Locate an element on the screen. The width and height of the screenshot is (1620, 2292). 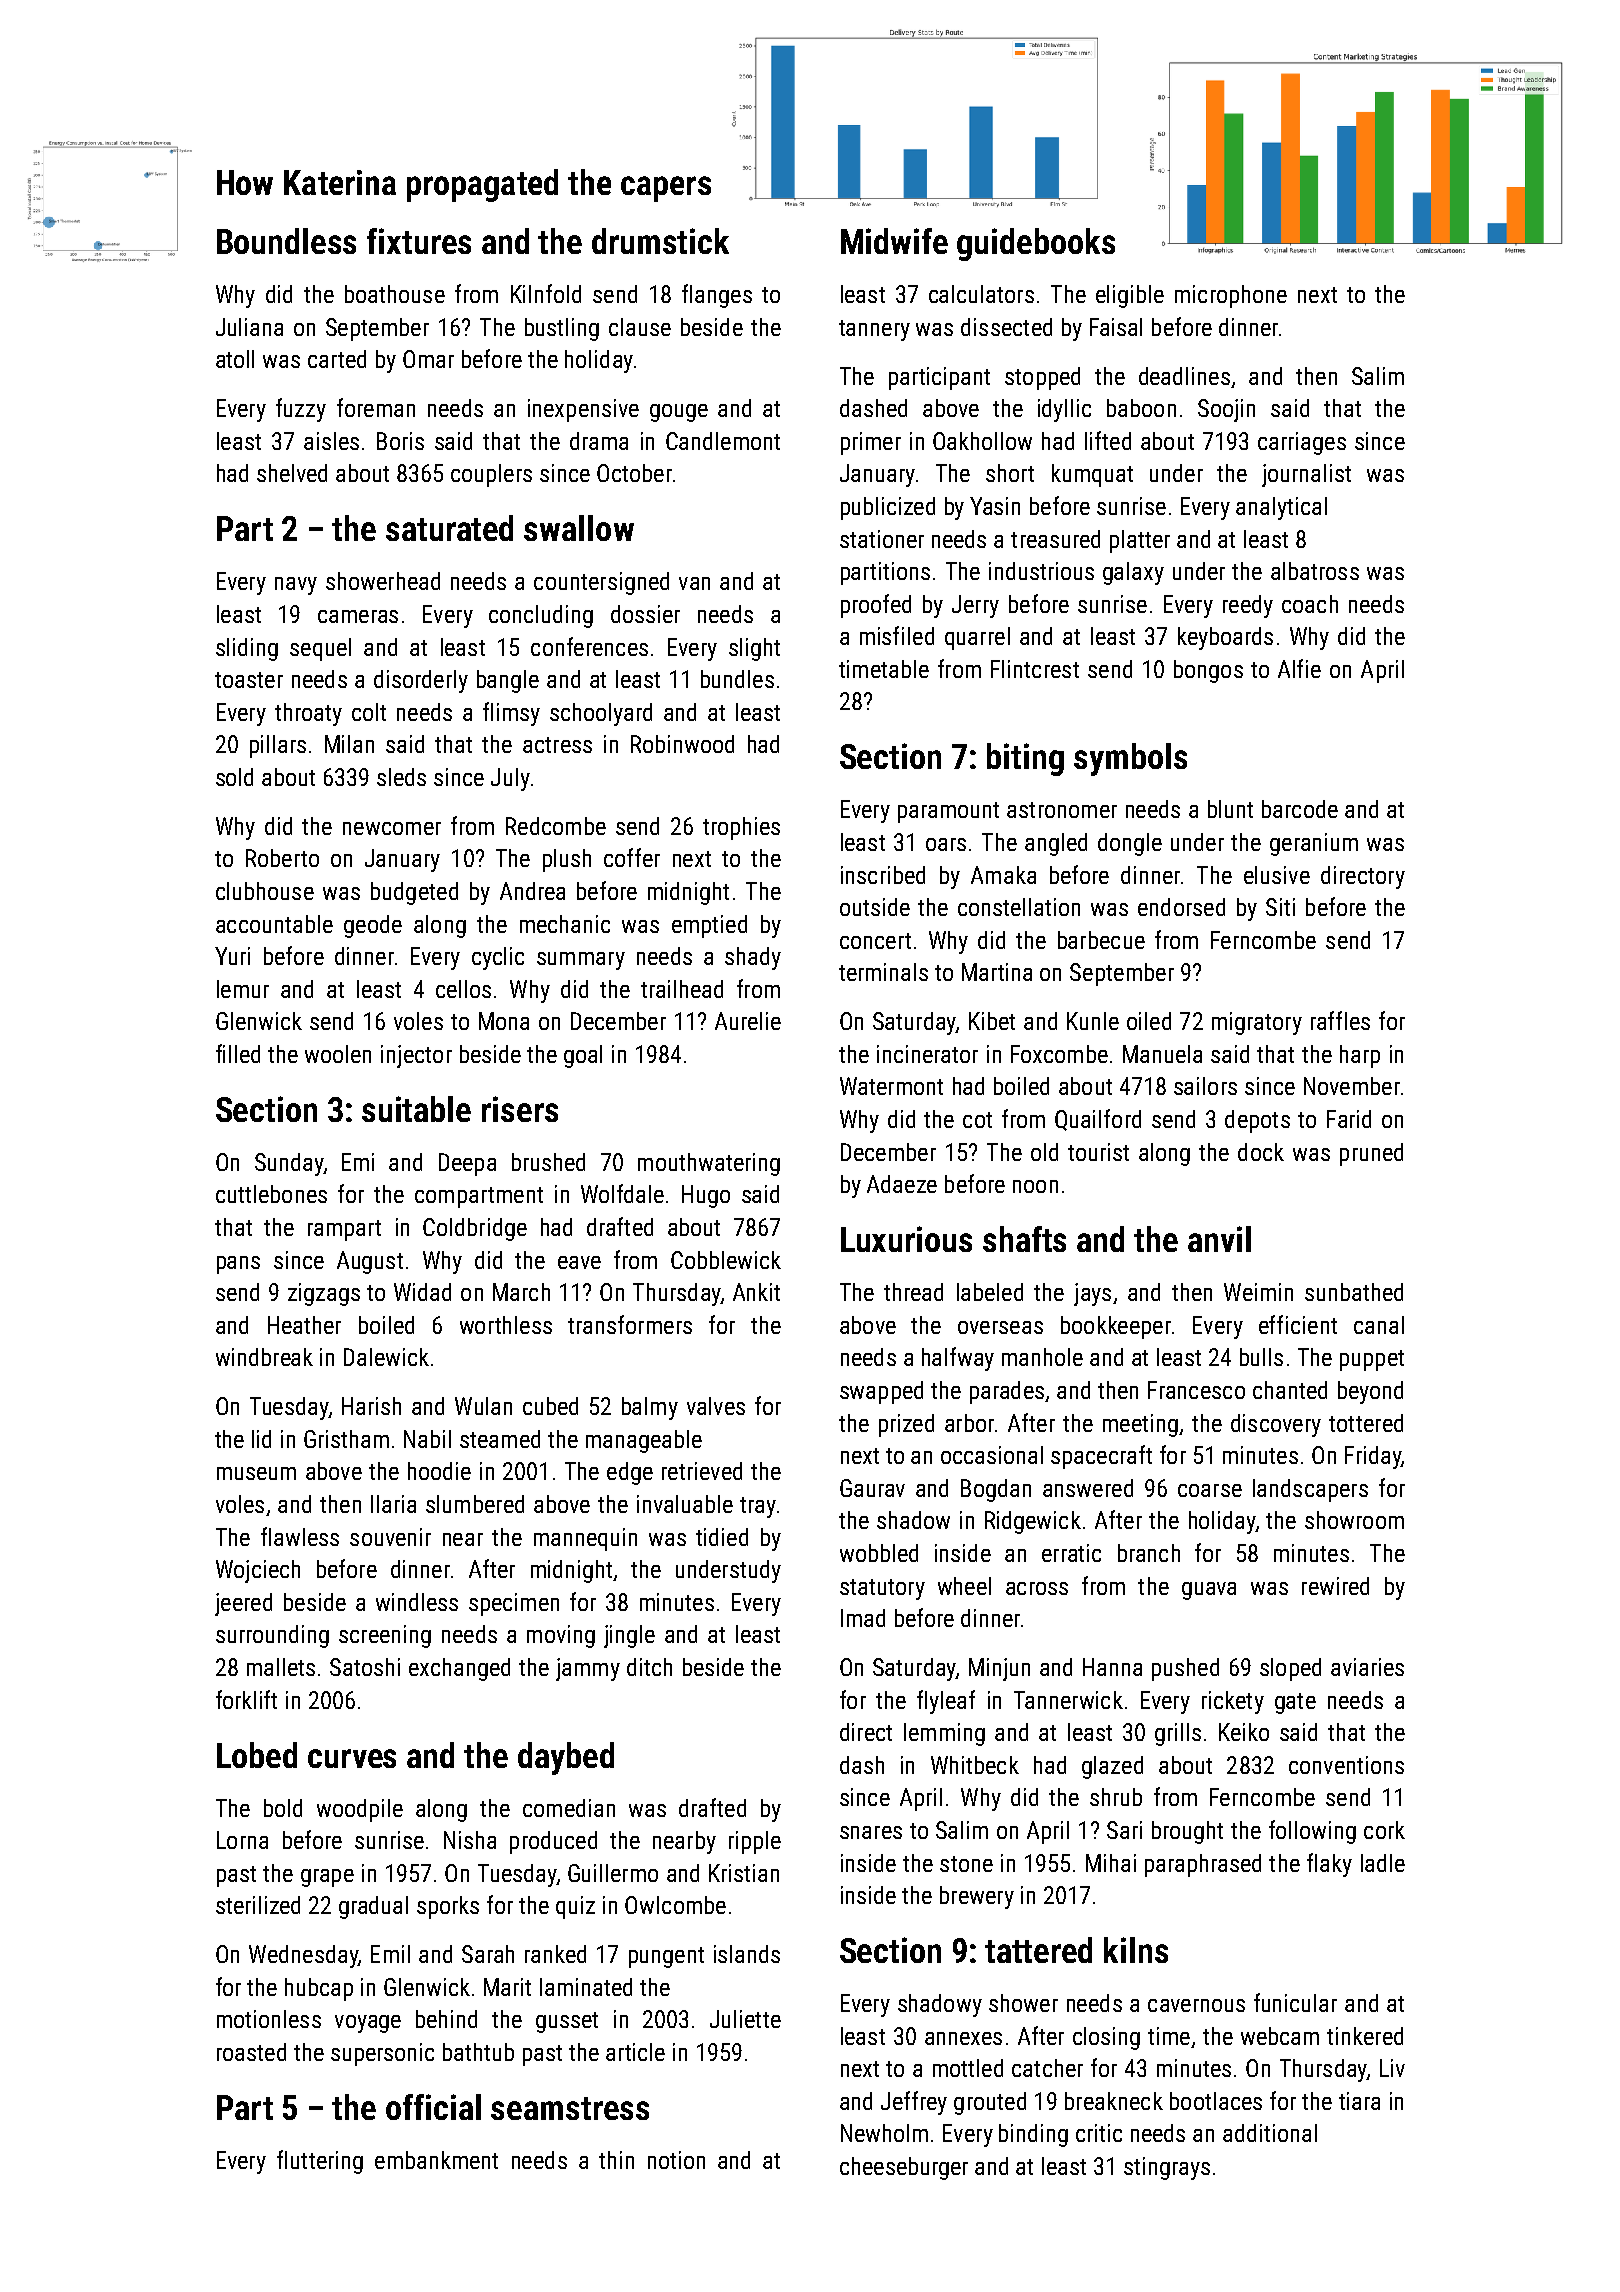
fixtures is located at coordinates (419, 241).
